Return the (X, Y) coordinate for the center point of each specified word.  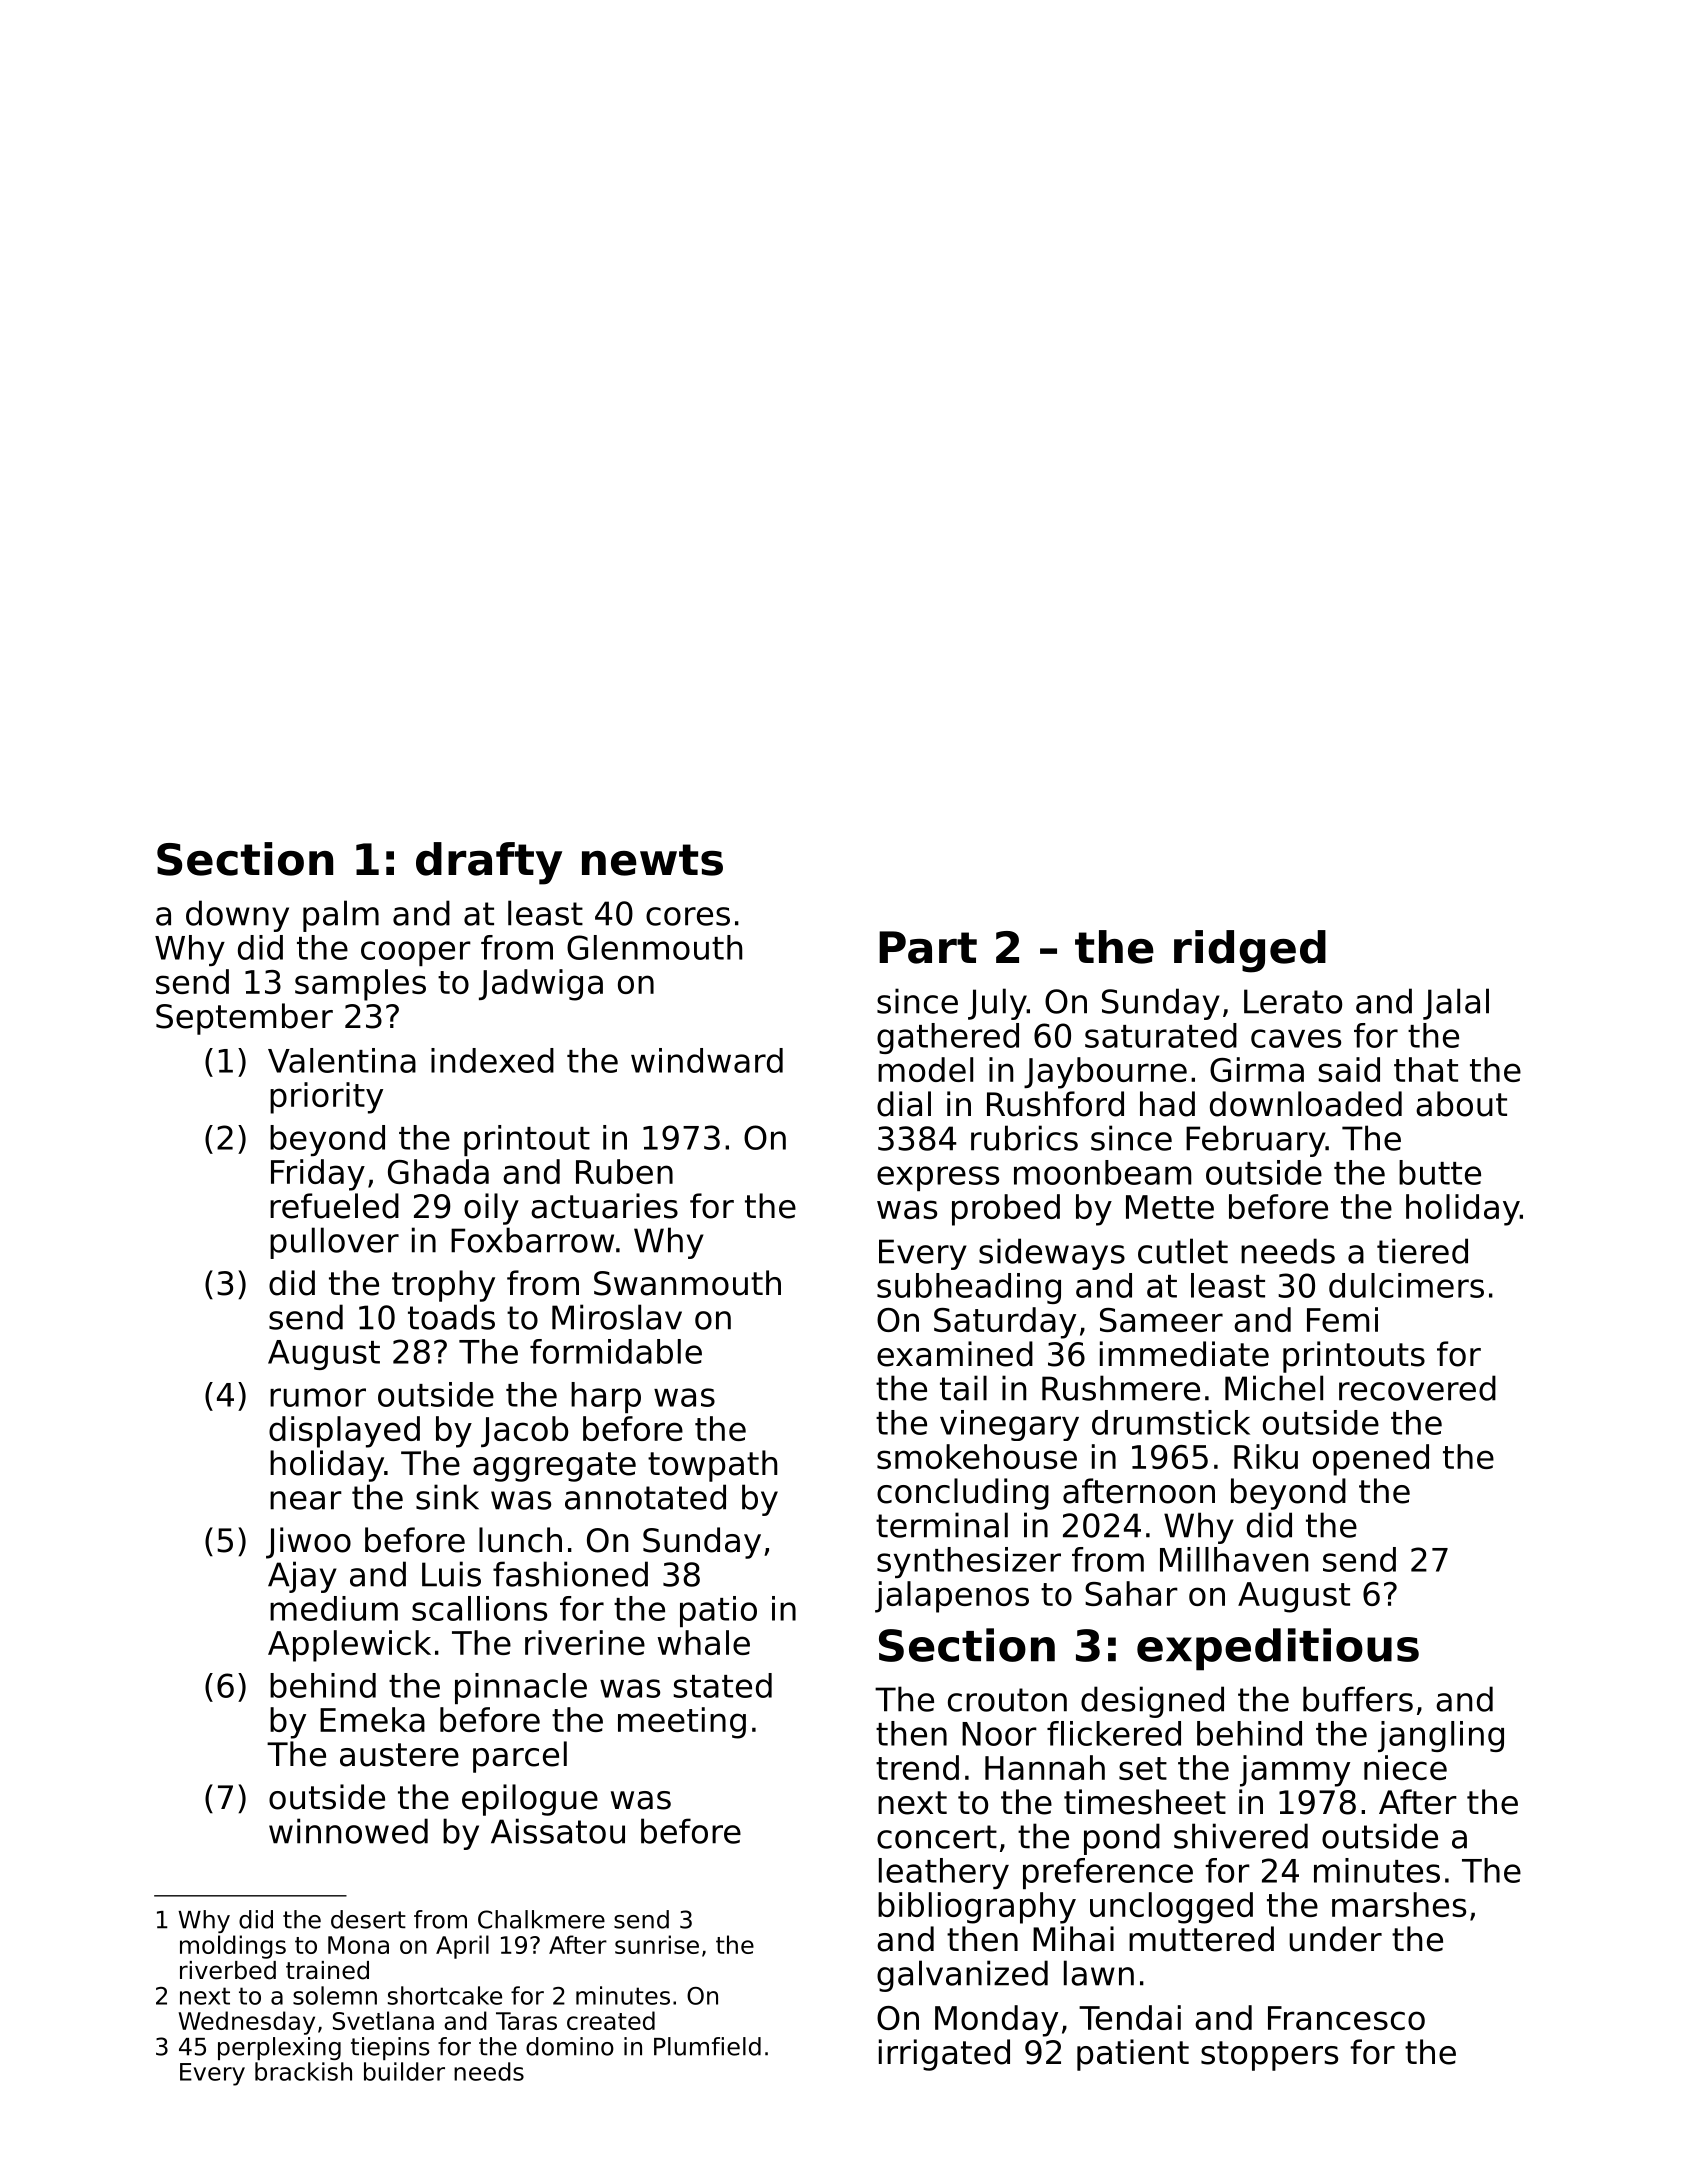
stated (722, 1685)
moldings (233, 1947)
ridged (1250, 951)
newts (652, 860)
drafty (489, 863)
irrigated (944, 2055)
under (1335, 1939)
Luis (451, 1574)
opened (1371, 1460)
